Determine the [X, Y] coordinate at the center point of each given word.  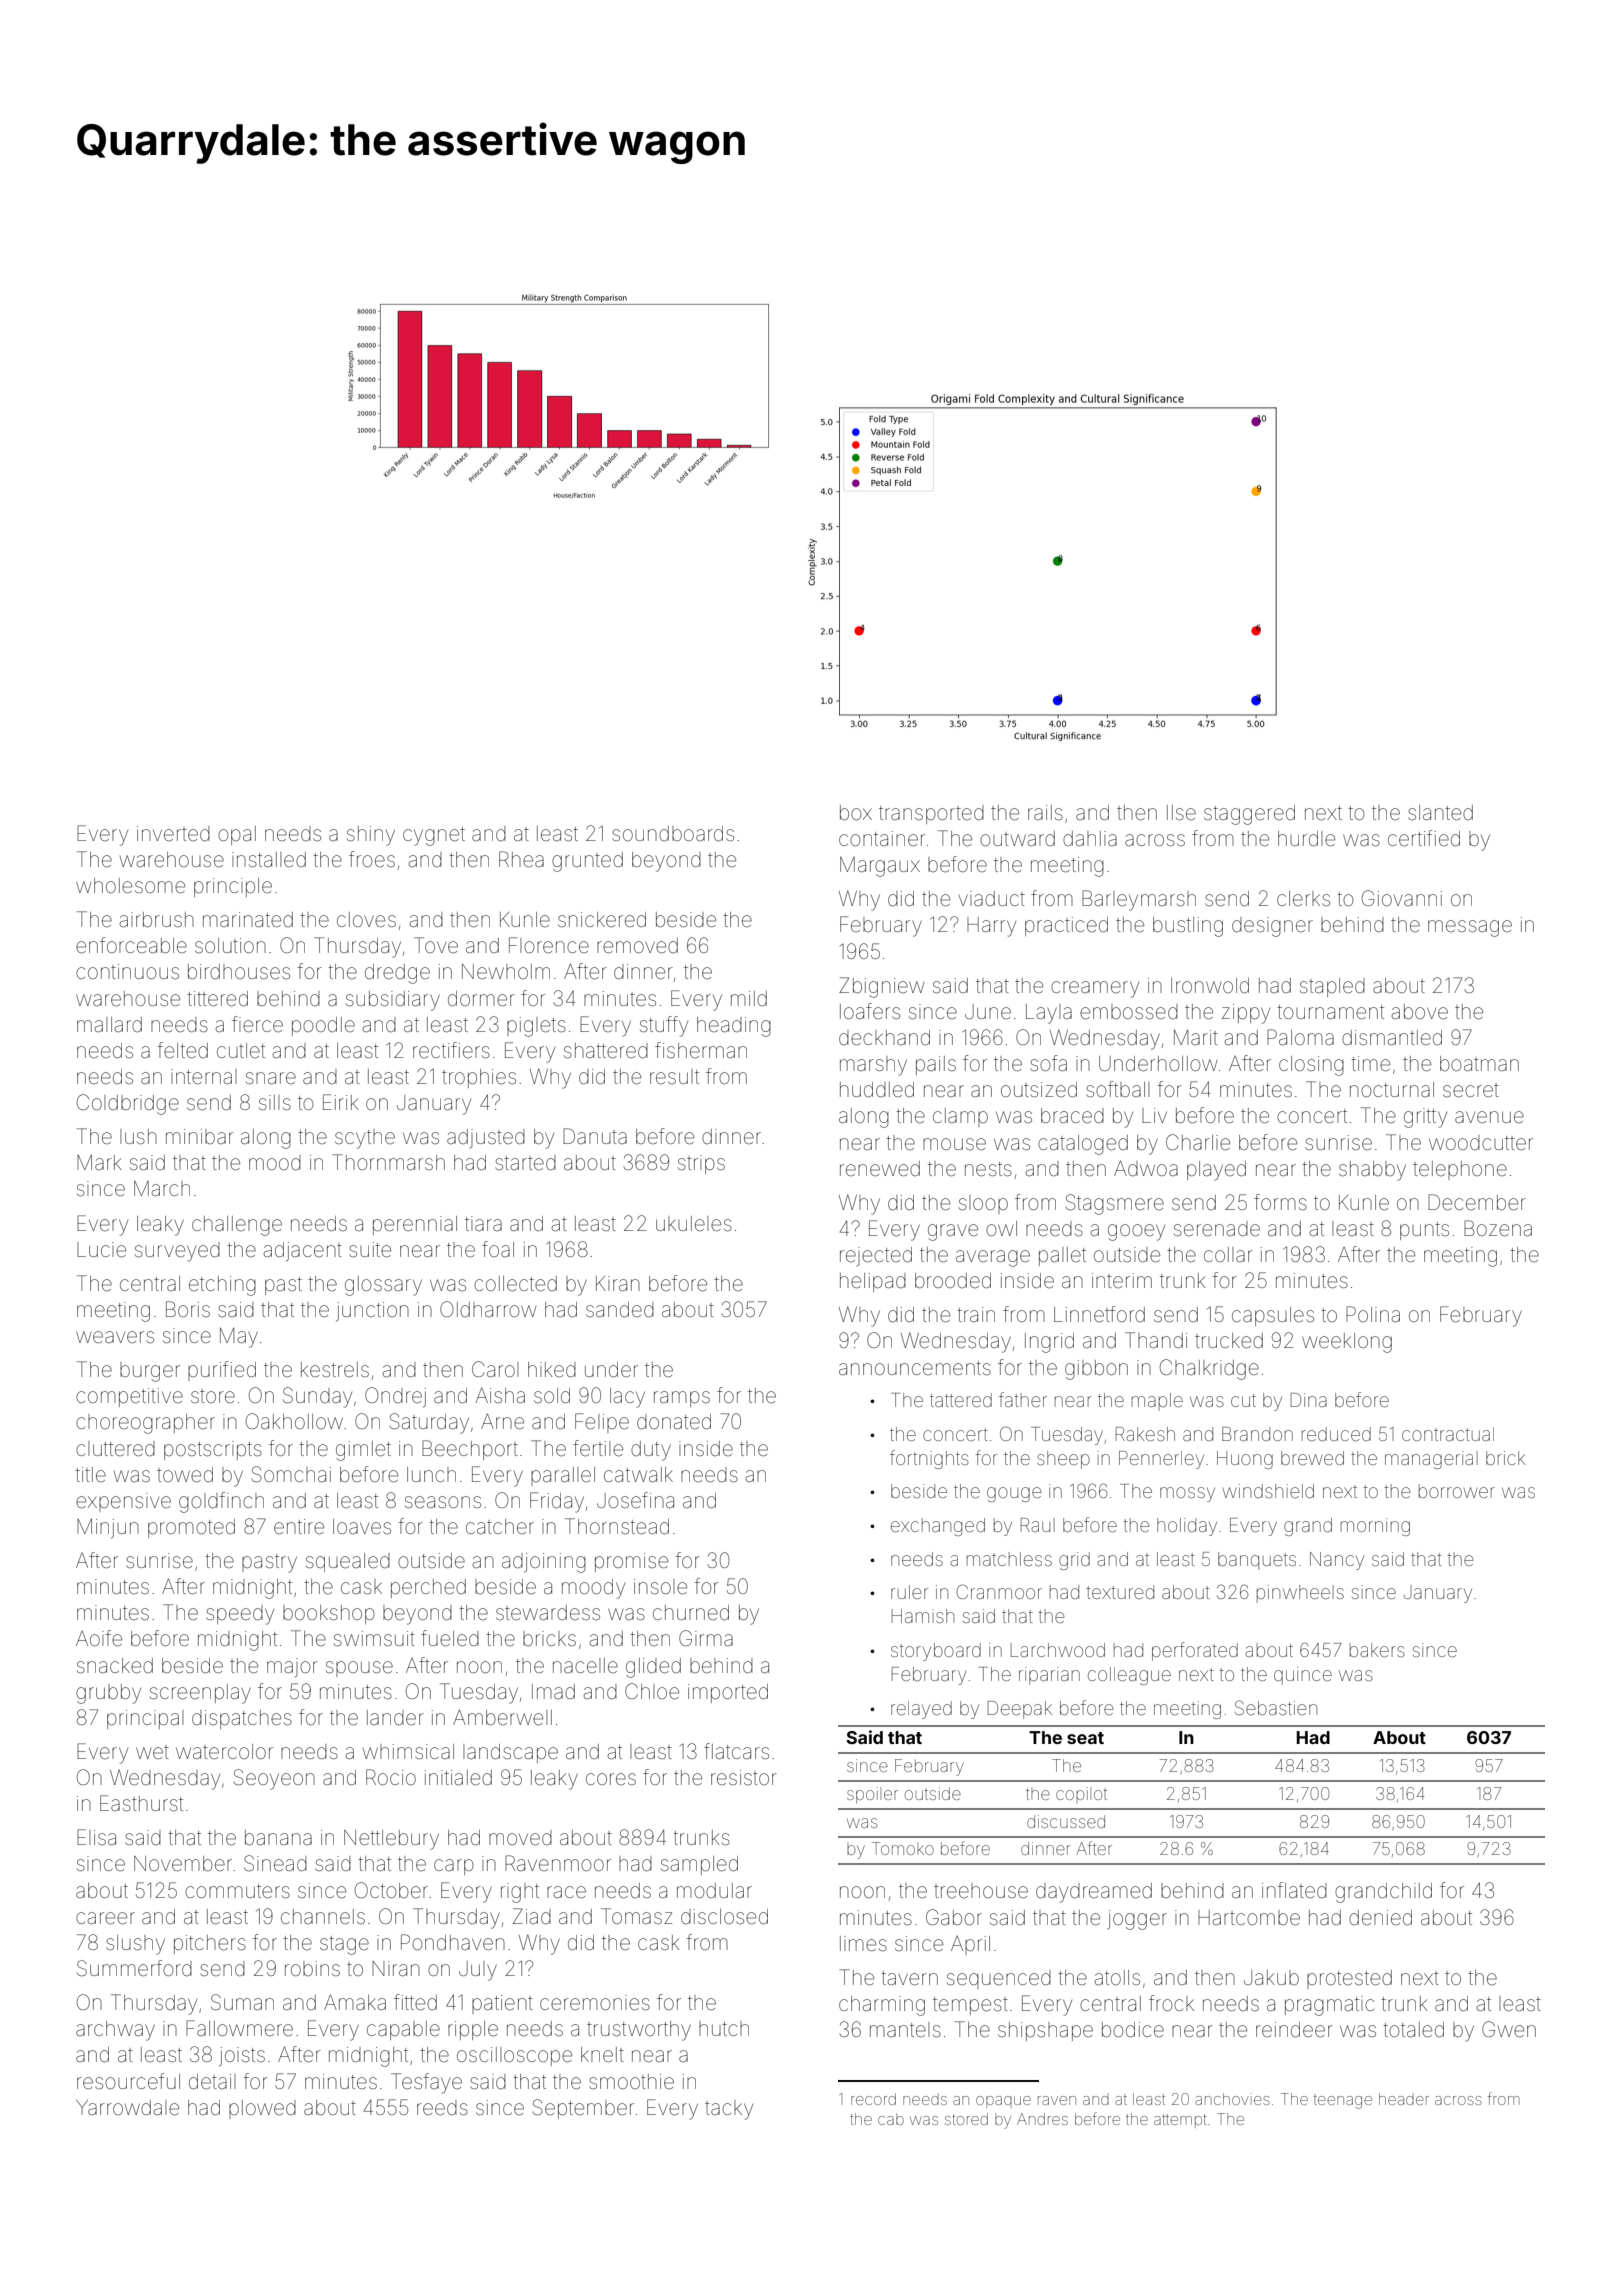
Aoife [99, 1638]
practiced [1066, 926]
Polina [1373, 1314]
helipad [873, 1282]
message [1470, 928]
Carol [495, 1369]
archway [115, 2031]
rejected [876, 1256]
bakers [1377, 1650]
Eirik [341, 1102]
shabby [1372, 1171]
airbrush [157, 919]
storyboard [936, 1652]
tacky [729, 2110]
